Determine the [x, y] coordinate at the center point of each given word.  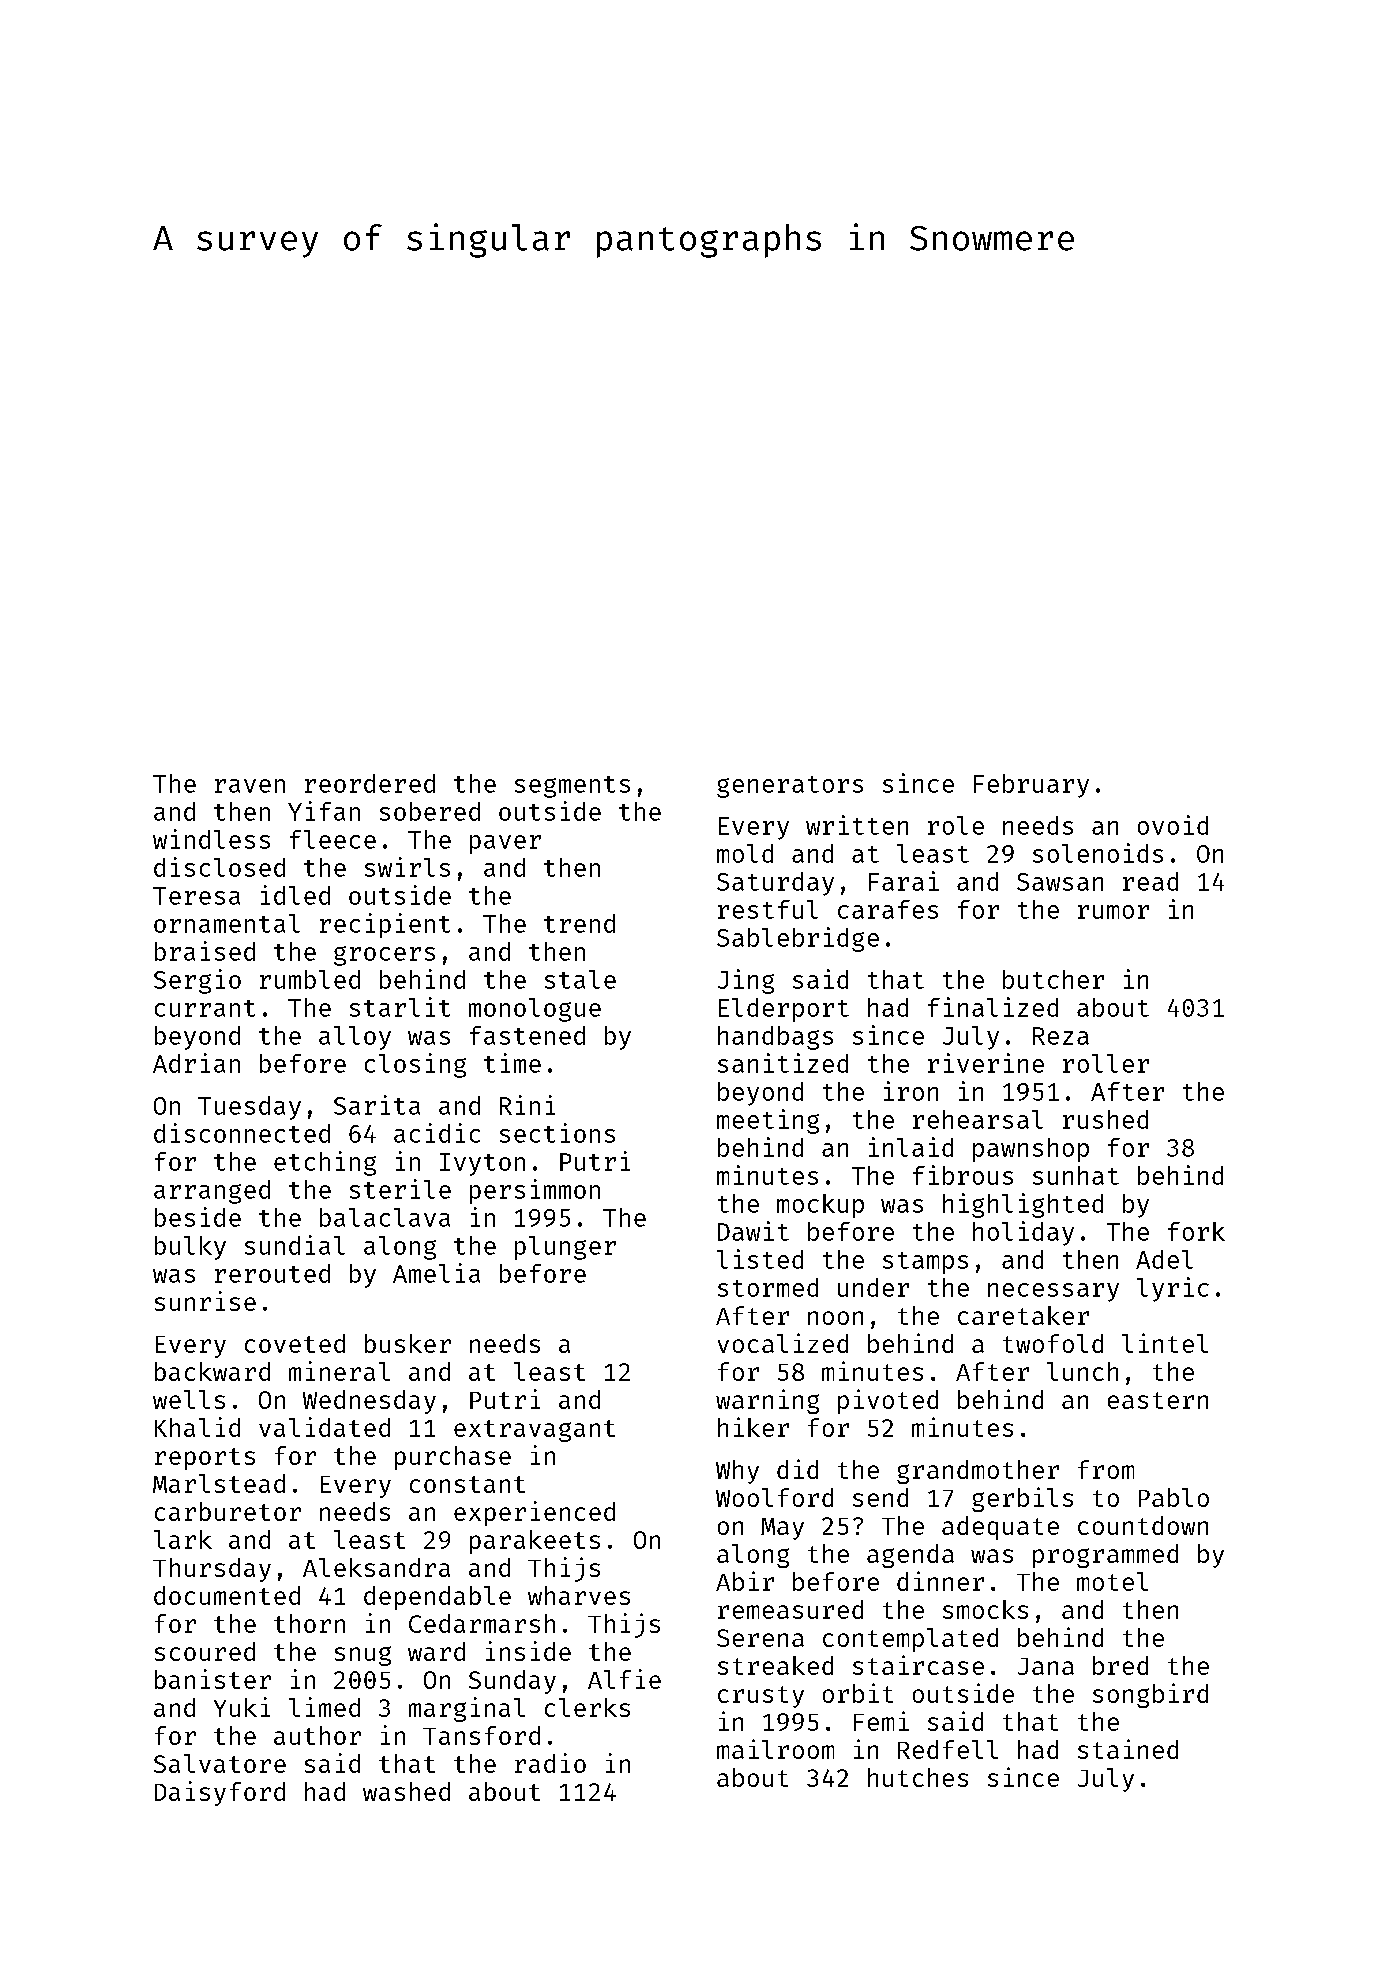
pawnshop [1031, 1150]
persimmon [535, 1191]
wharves [579, 1595]
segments [572, 787]
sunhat [1076, 1175]
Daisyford [220, 1793]
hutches [918, 1777]
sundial [295, 1245]
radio [550, 1763]
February [1031, 786]
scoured [205, 1651]
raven [250, 786]
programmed [1105, 1556]
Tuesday [249, 1108]
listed [760, 1259]
